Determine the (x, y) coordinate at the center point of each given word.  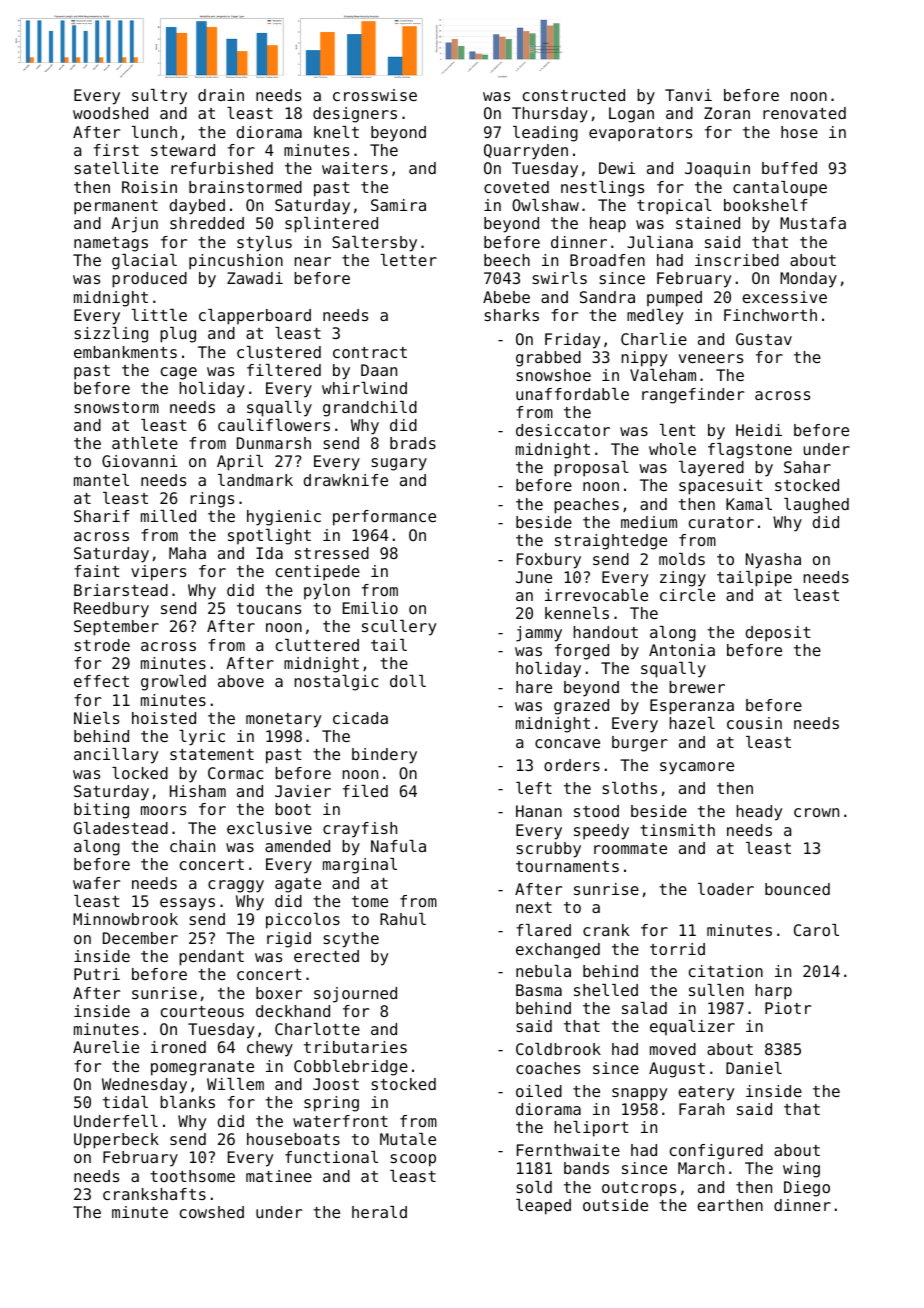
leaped (543, 1207)
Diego (807, 1189)
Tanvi (688, 95)
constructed (574, 95)
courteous (202, 1011)
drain (221, 95)
